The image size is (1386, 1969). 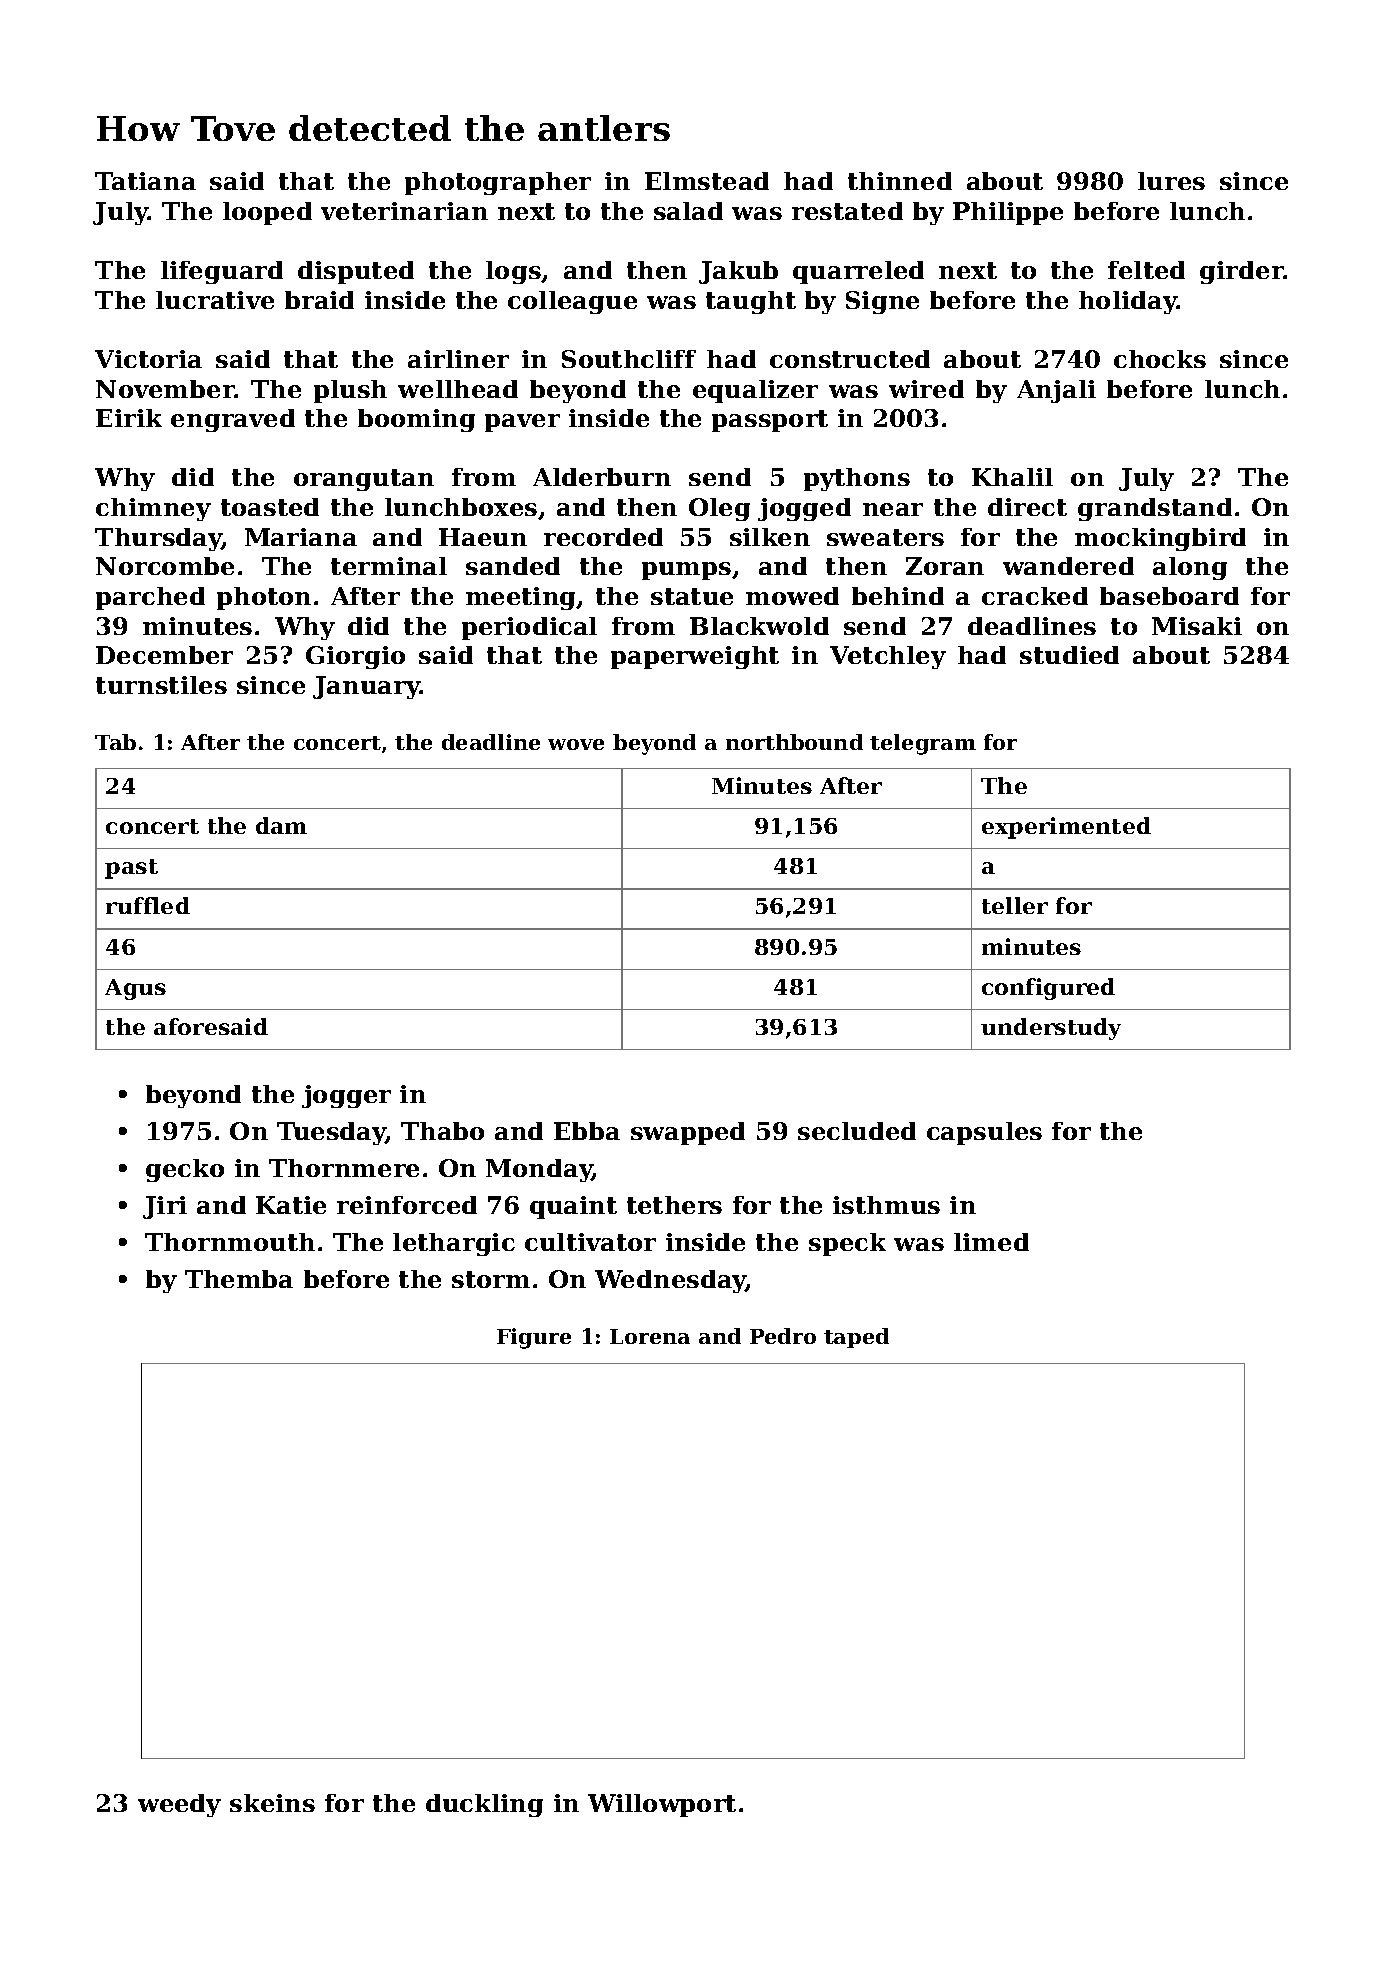 What do you see at coordinates (794, 742) in the page?
I see `northbound` at bounding box center [794, 742].
